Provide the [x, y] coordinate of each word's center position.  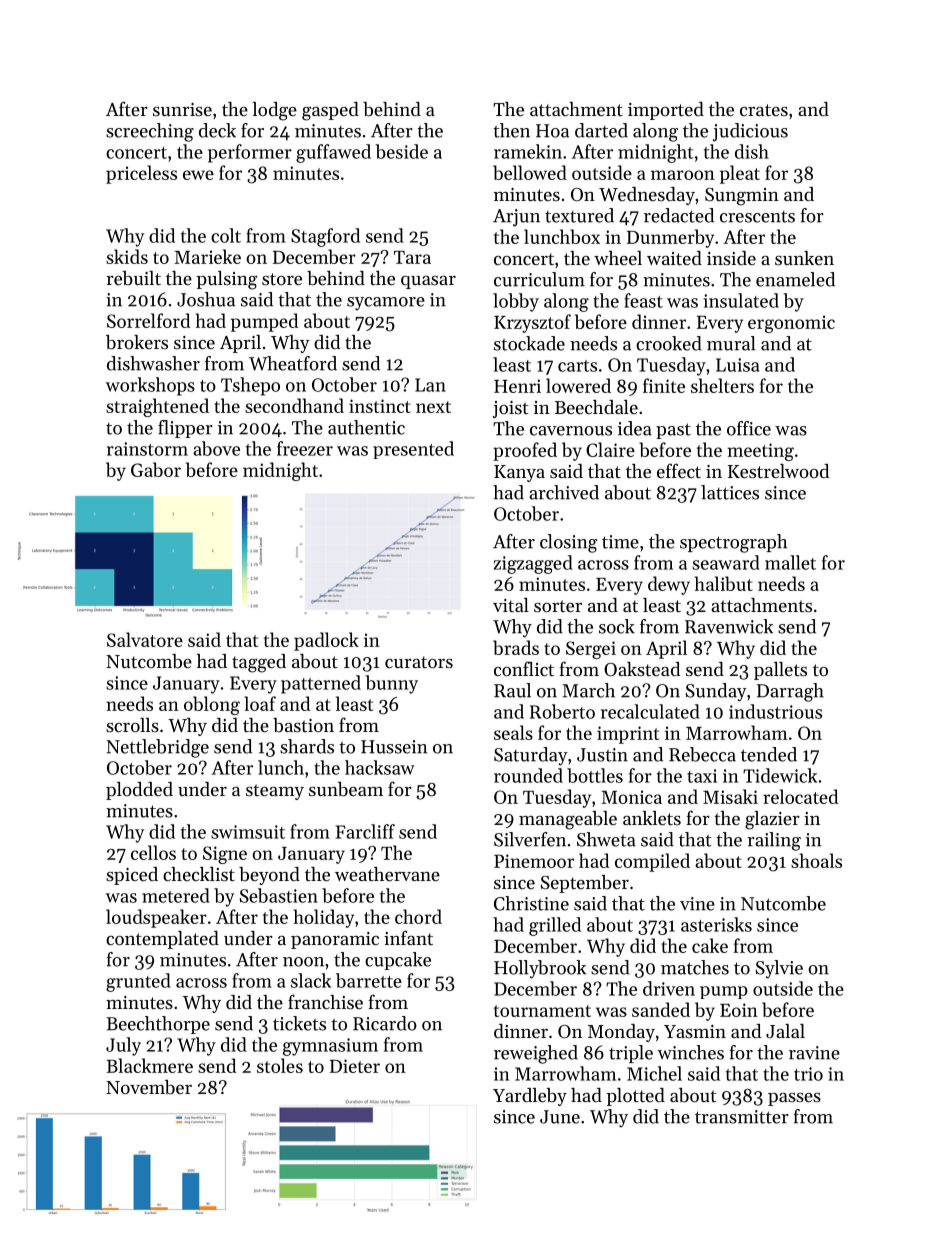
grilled [555, 926]
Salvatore [145, 639]
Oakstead [642, 669]
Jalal [785, 1031]
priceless [141, 174]
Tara [412, 257]
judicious [750, 132]
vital [511, 605]
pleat [740, 174]
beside [401, 151]
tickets [299, 1023]
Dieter [355, 1066]
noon [303, 962]
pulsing [226, 280]
